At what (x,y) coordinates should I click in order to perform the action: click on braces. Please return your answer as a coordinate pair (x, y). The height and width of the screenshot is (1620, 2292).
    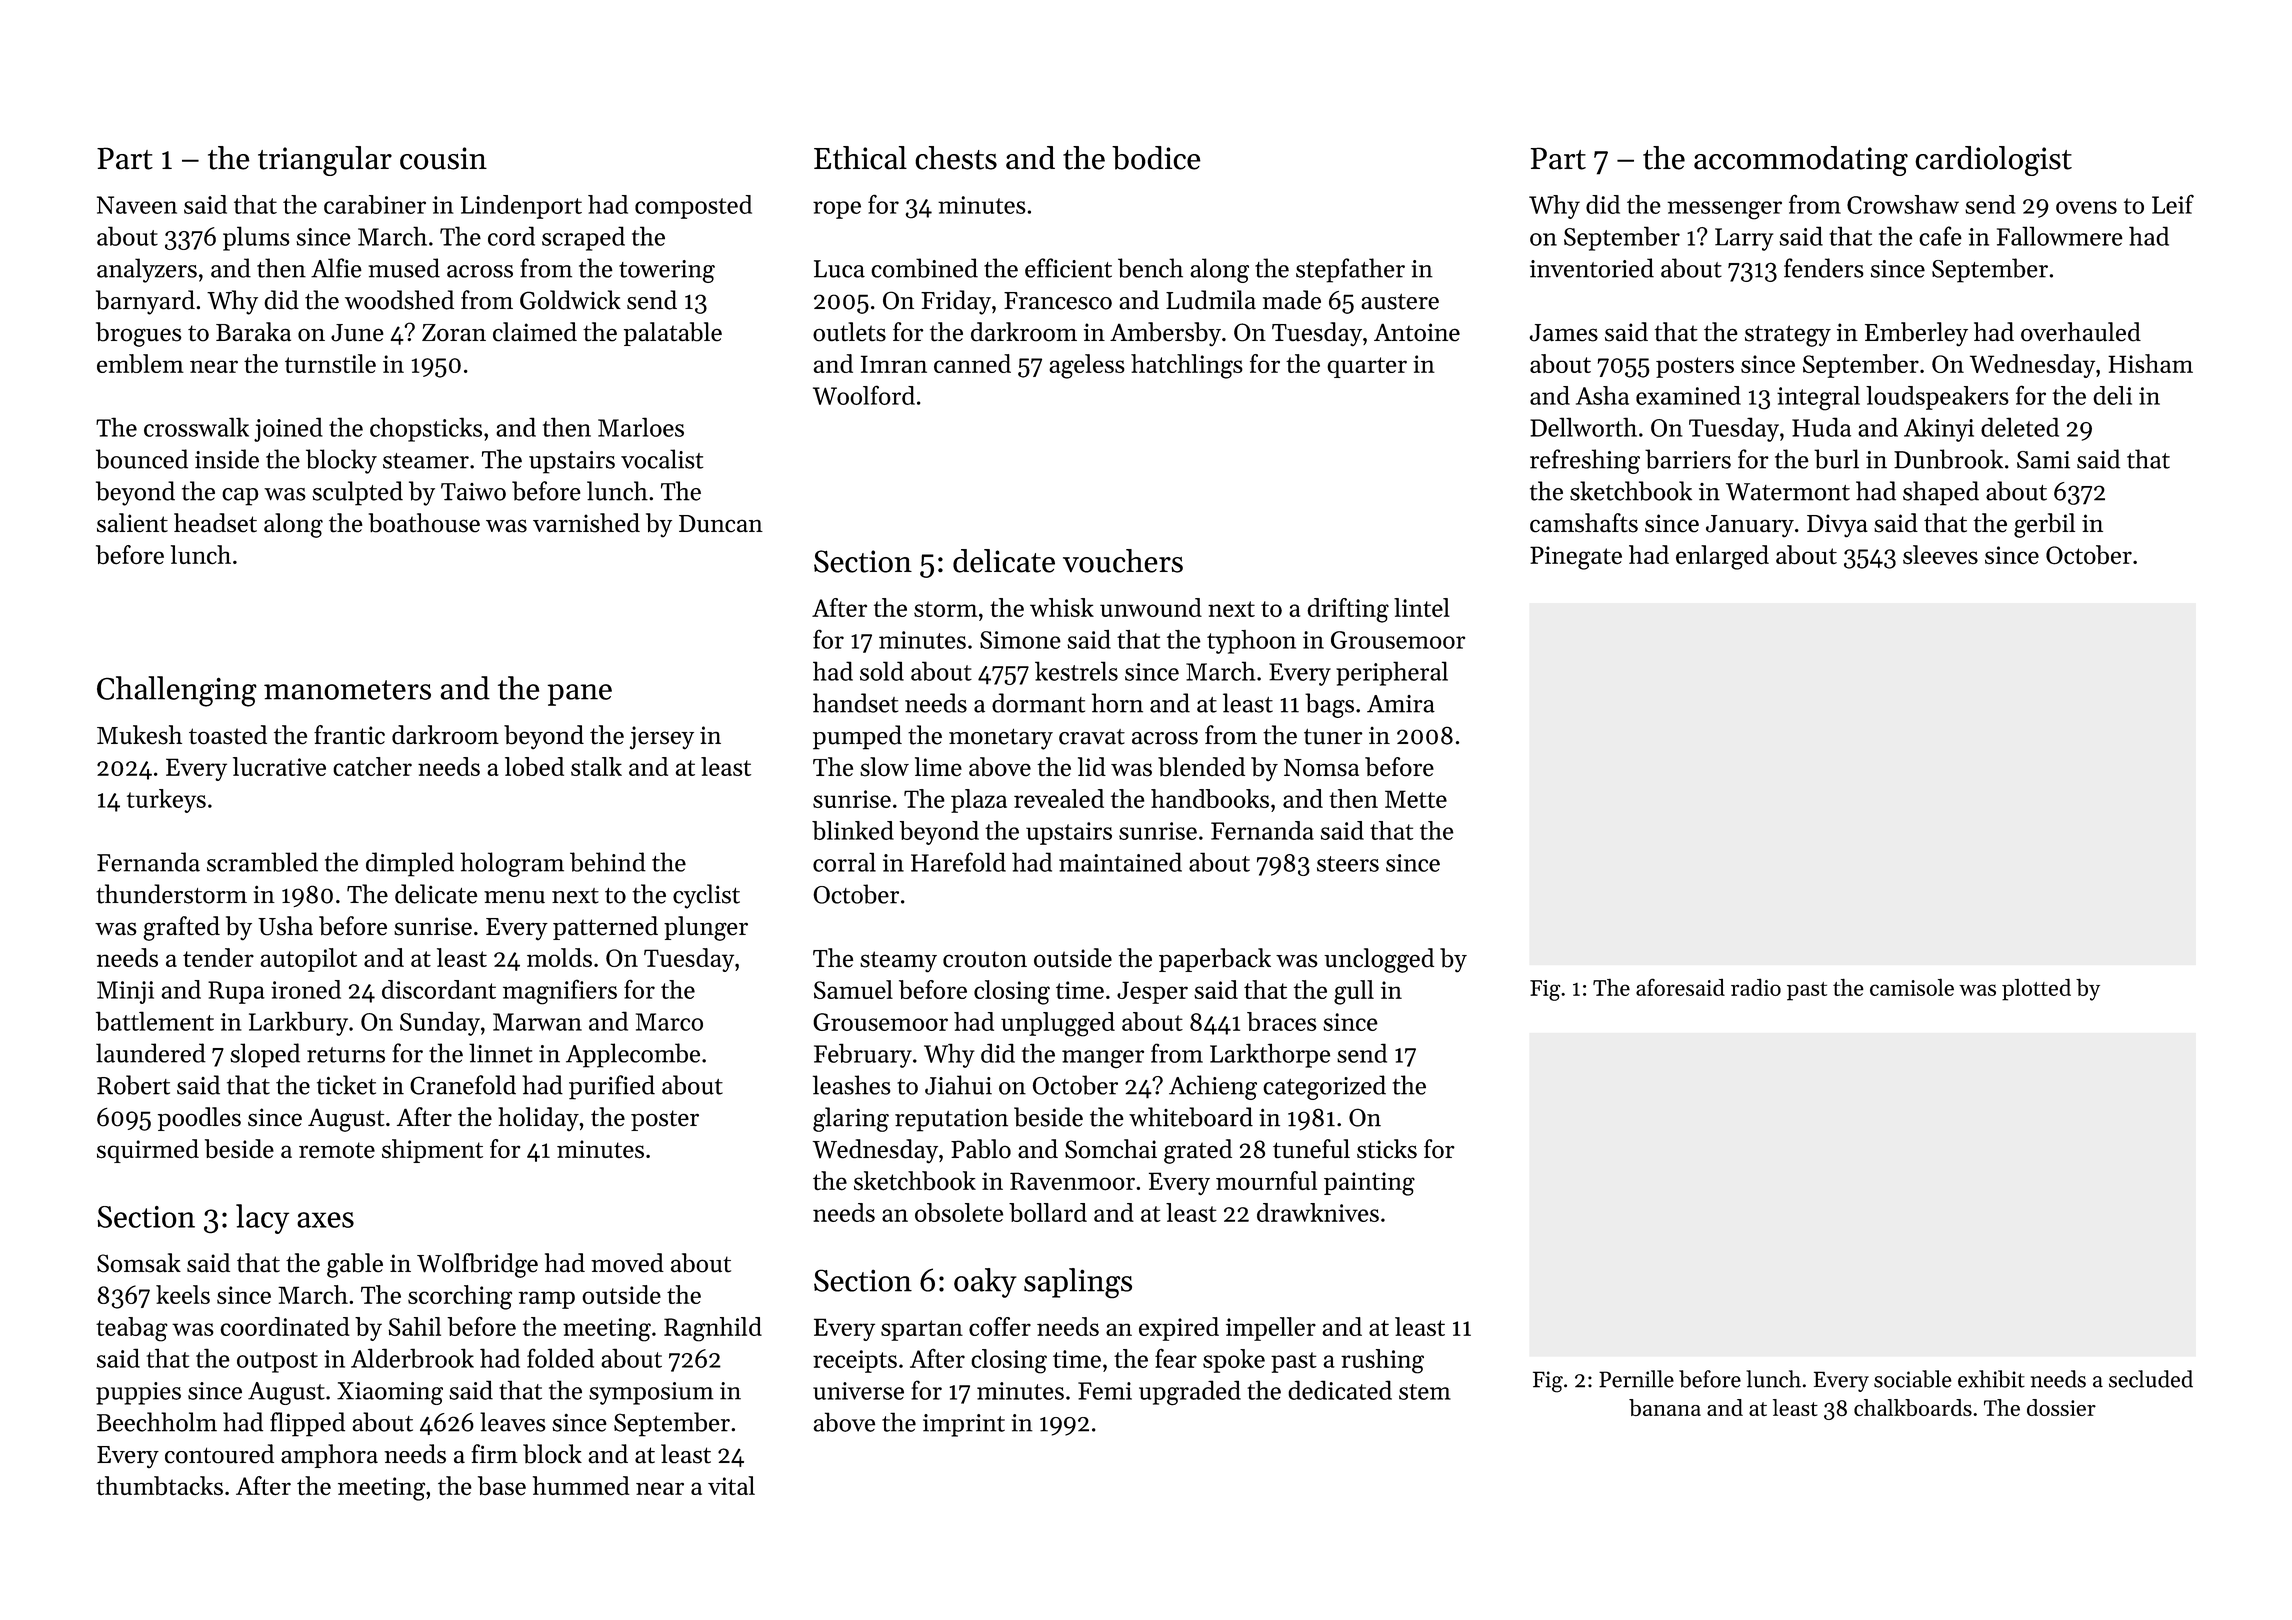
    Looking at the image, I should click on (1281, 1021).
